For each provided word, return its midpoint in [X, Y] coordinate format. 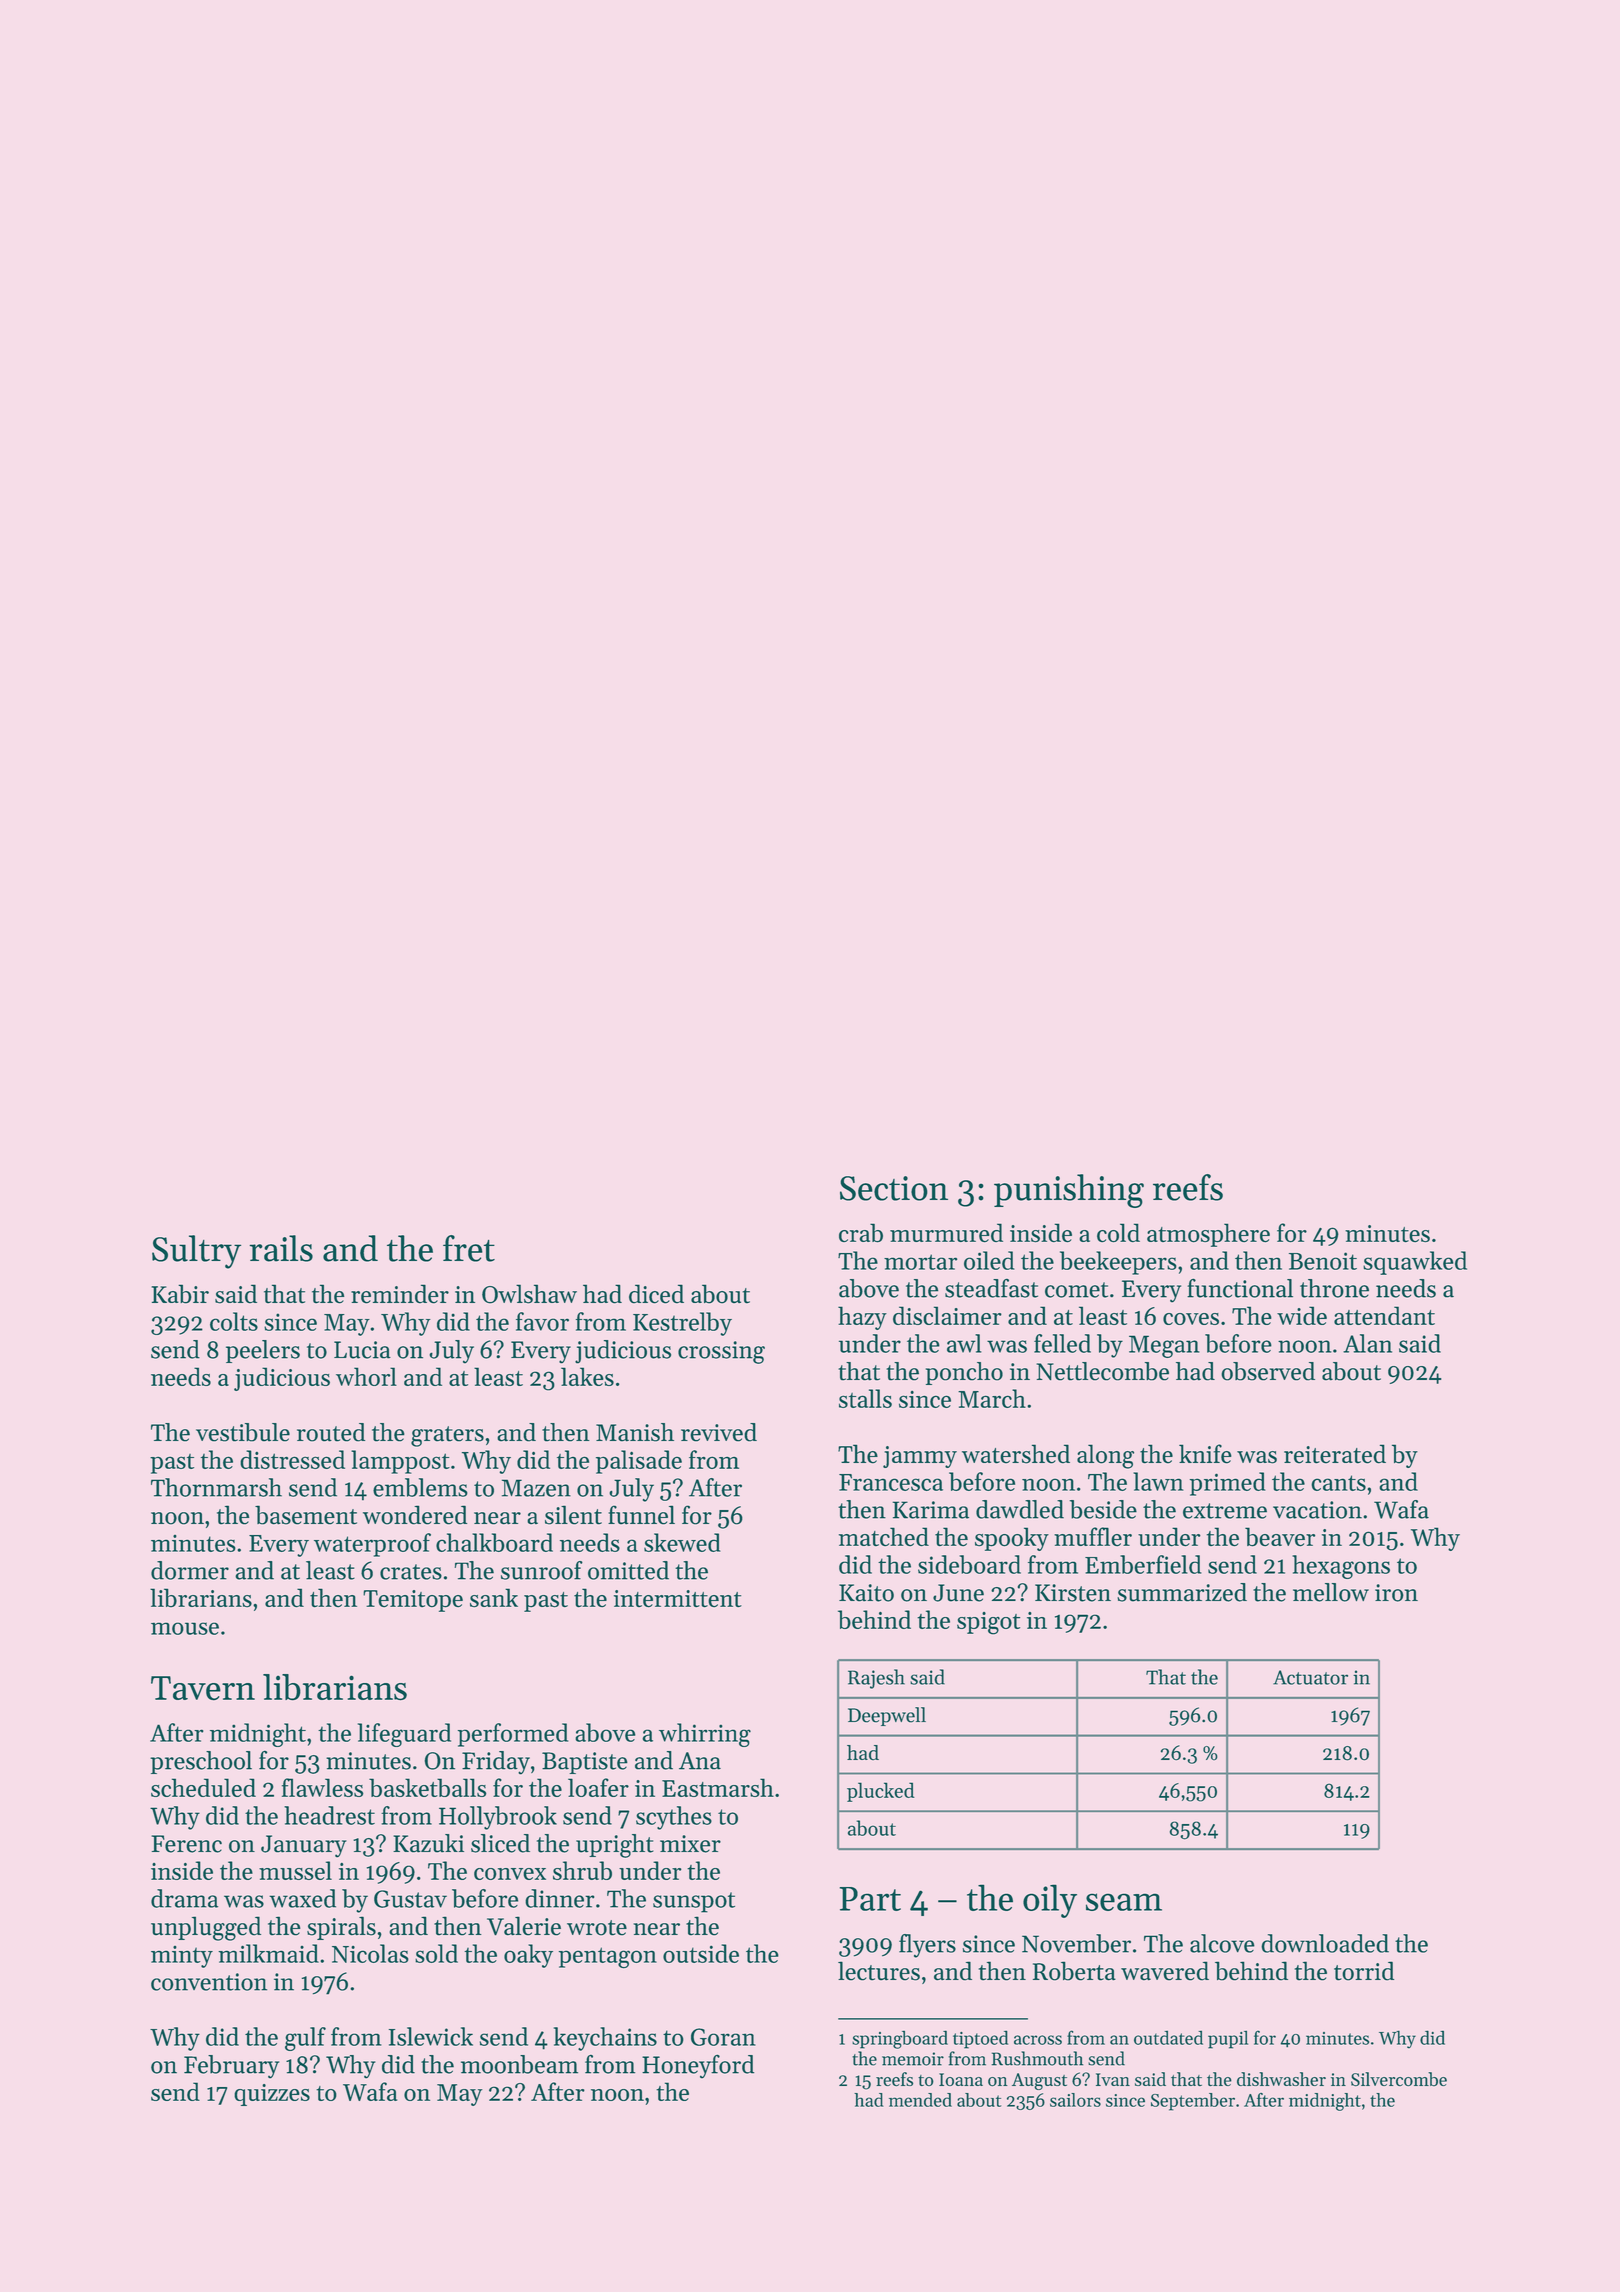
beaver [1280, 1537]
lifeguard [404, 1735]
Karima [930, 1510]
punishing [1069, 1191]
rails [281, 1248]
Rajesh [876, 1679]
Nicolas [370, 1953]
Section [894, 1188]
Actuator [1310, 1677]
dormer [190, 1570]
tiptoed [980, 2039]
